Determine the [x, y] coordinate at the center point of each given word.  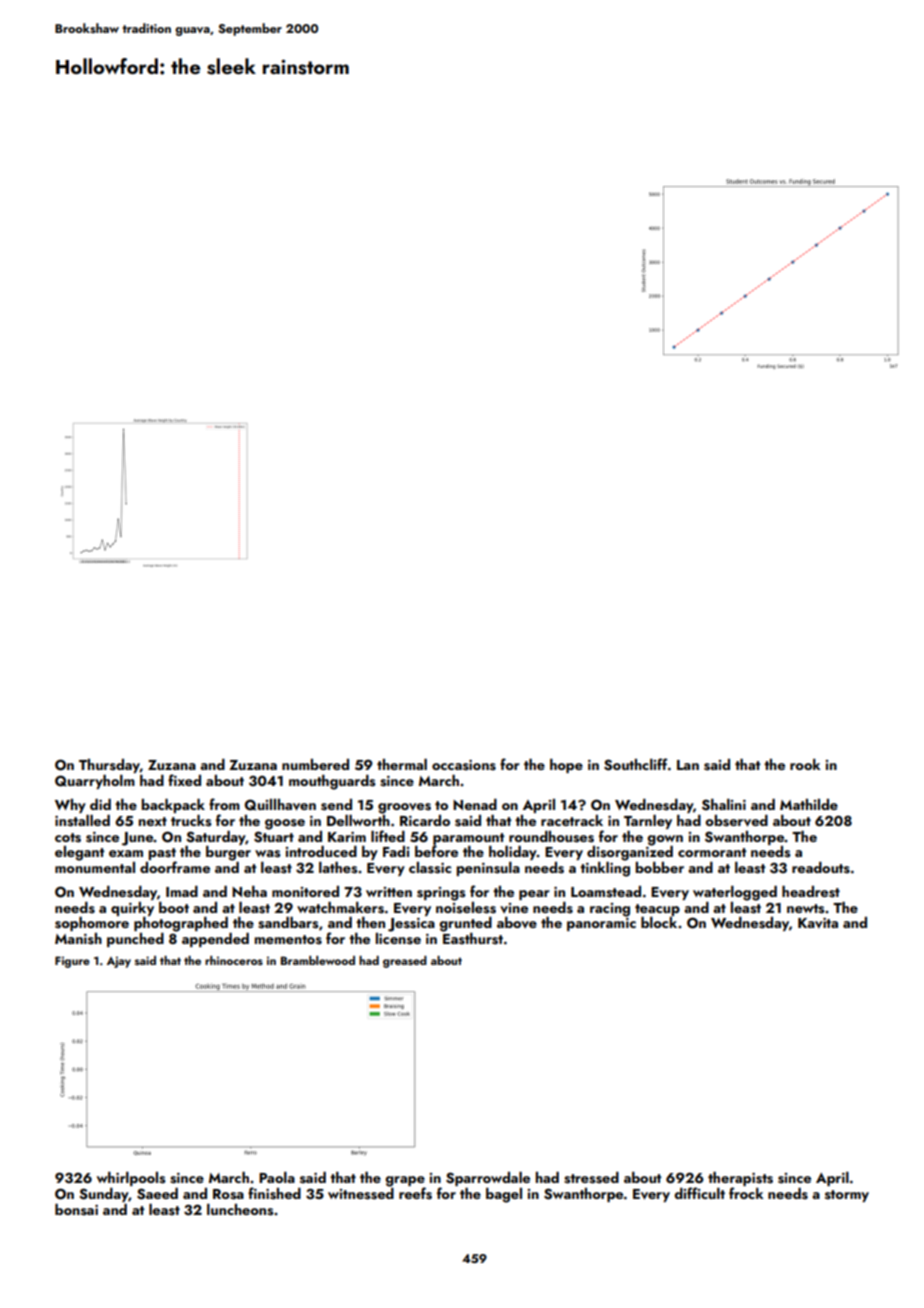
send [336, 805]
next [153, 821]
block [659, 922]
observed [736, 821]
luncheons [240, 1210]
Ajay [119, 962]
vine [514, 908]
